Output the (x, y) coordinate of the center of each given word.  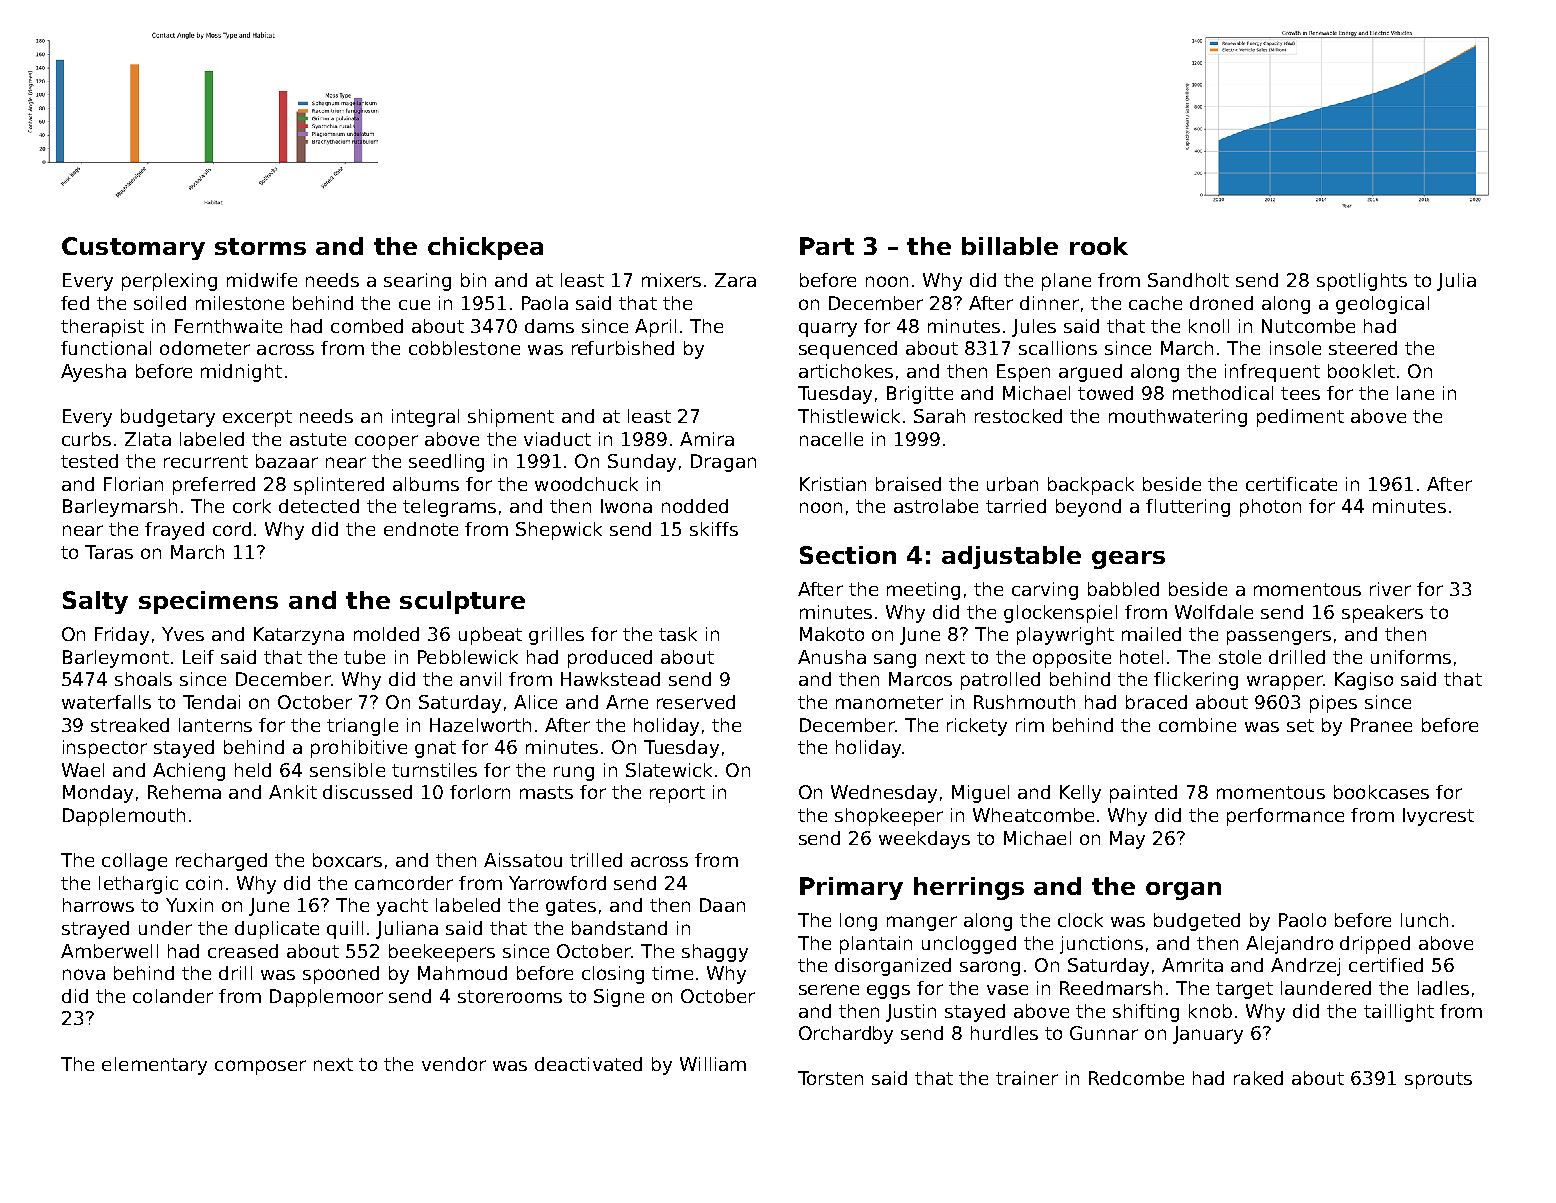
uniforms (1411, 657)
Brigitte (920, 395)
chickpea (485, 248)
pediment (1300, 418)
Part (827, 246)
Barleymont (116, 659)
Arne (627, 702)
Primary (851, 888)
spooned (341, 975)
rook (1099, 246)
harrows (98, 905)
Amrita (1192, 965)
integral (425, 418)
